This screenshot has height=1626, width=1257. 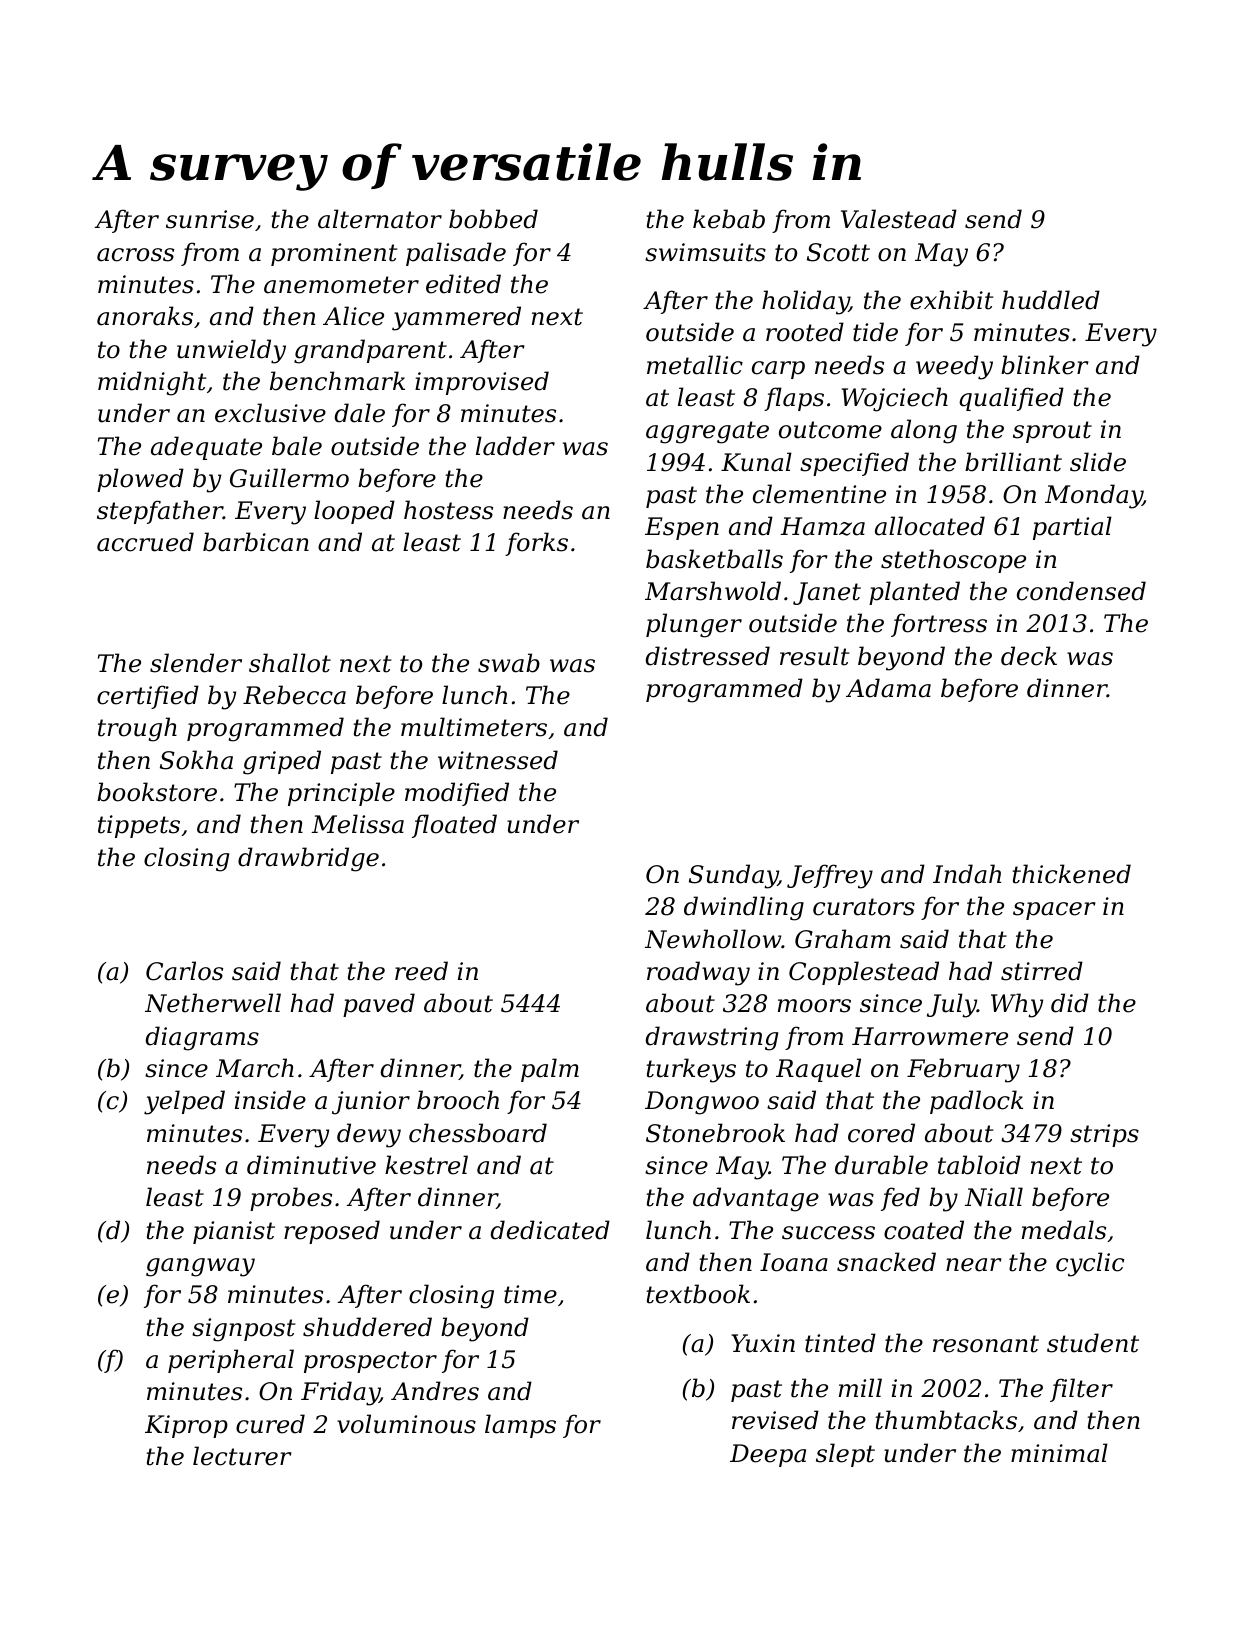 What do you see at coordinates (694, 625) in the screenshot?
I see `plunger` at bounding box center [694, 625].
